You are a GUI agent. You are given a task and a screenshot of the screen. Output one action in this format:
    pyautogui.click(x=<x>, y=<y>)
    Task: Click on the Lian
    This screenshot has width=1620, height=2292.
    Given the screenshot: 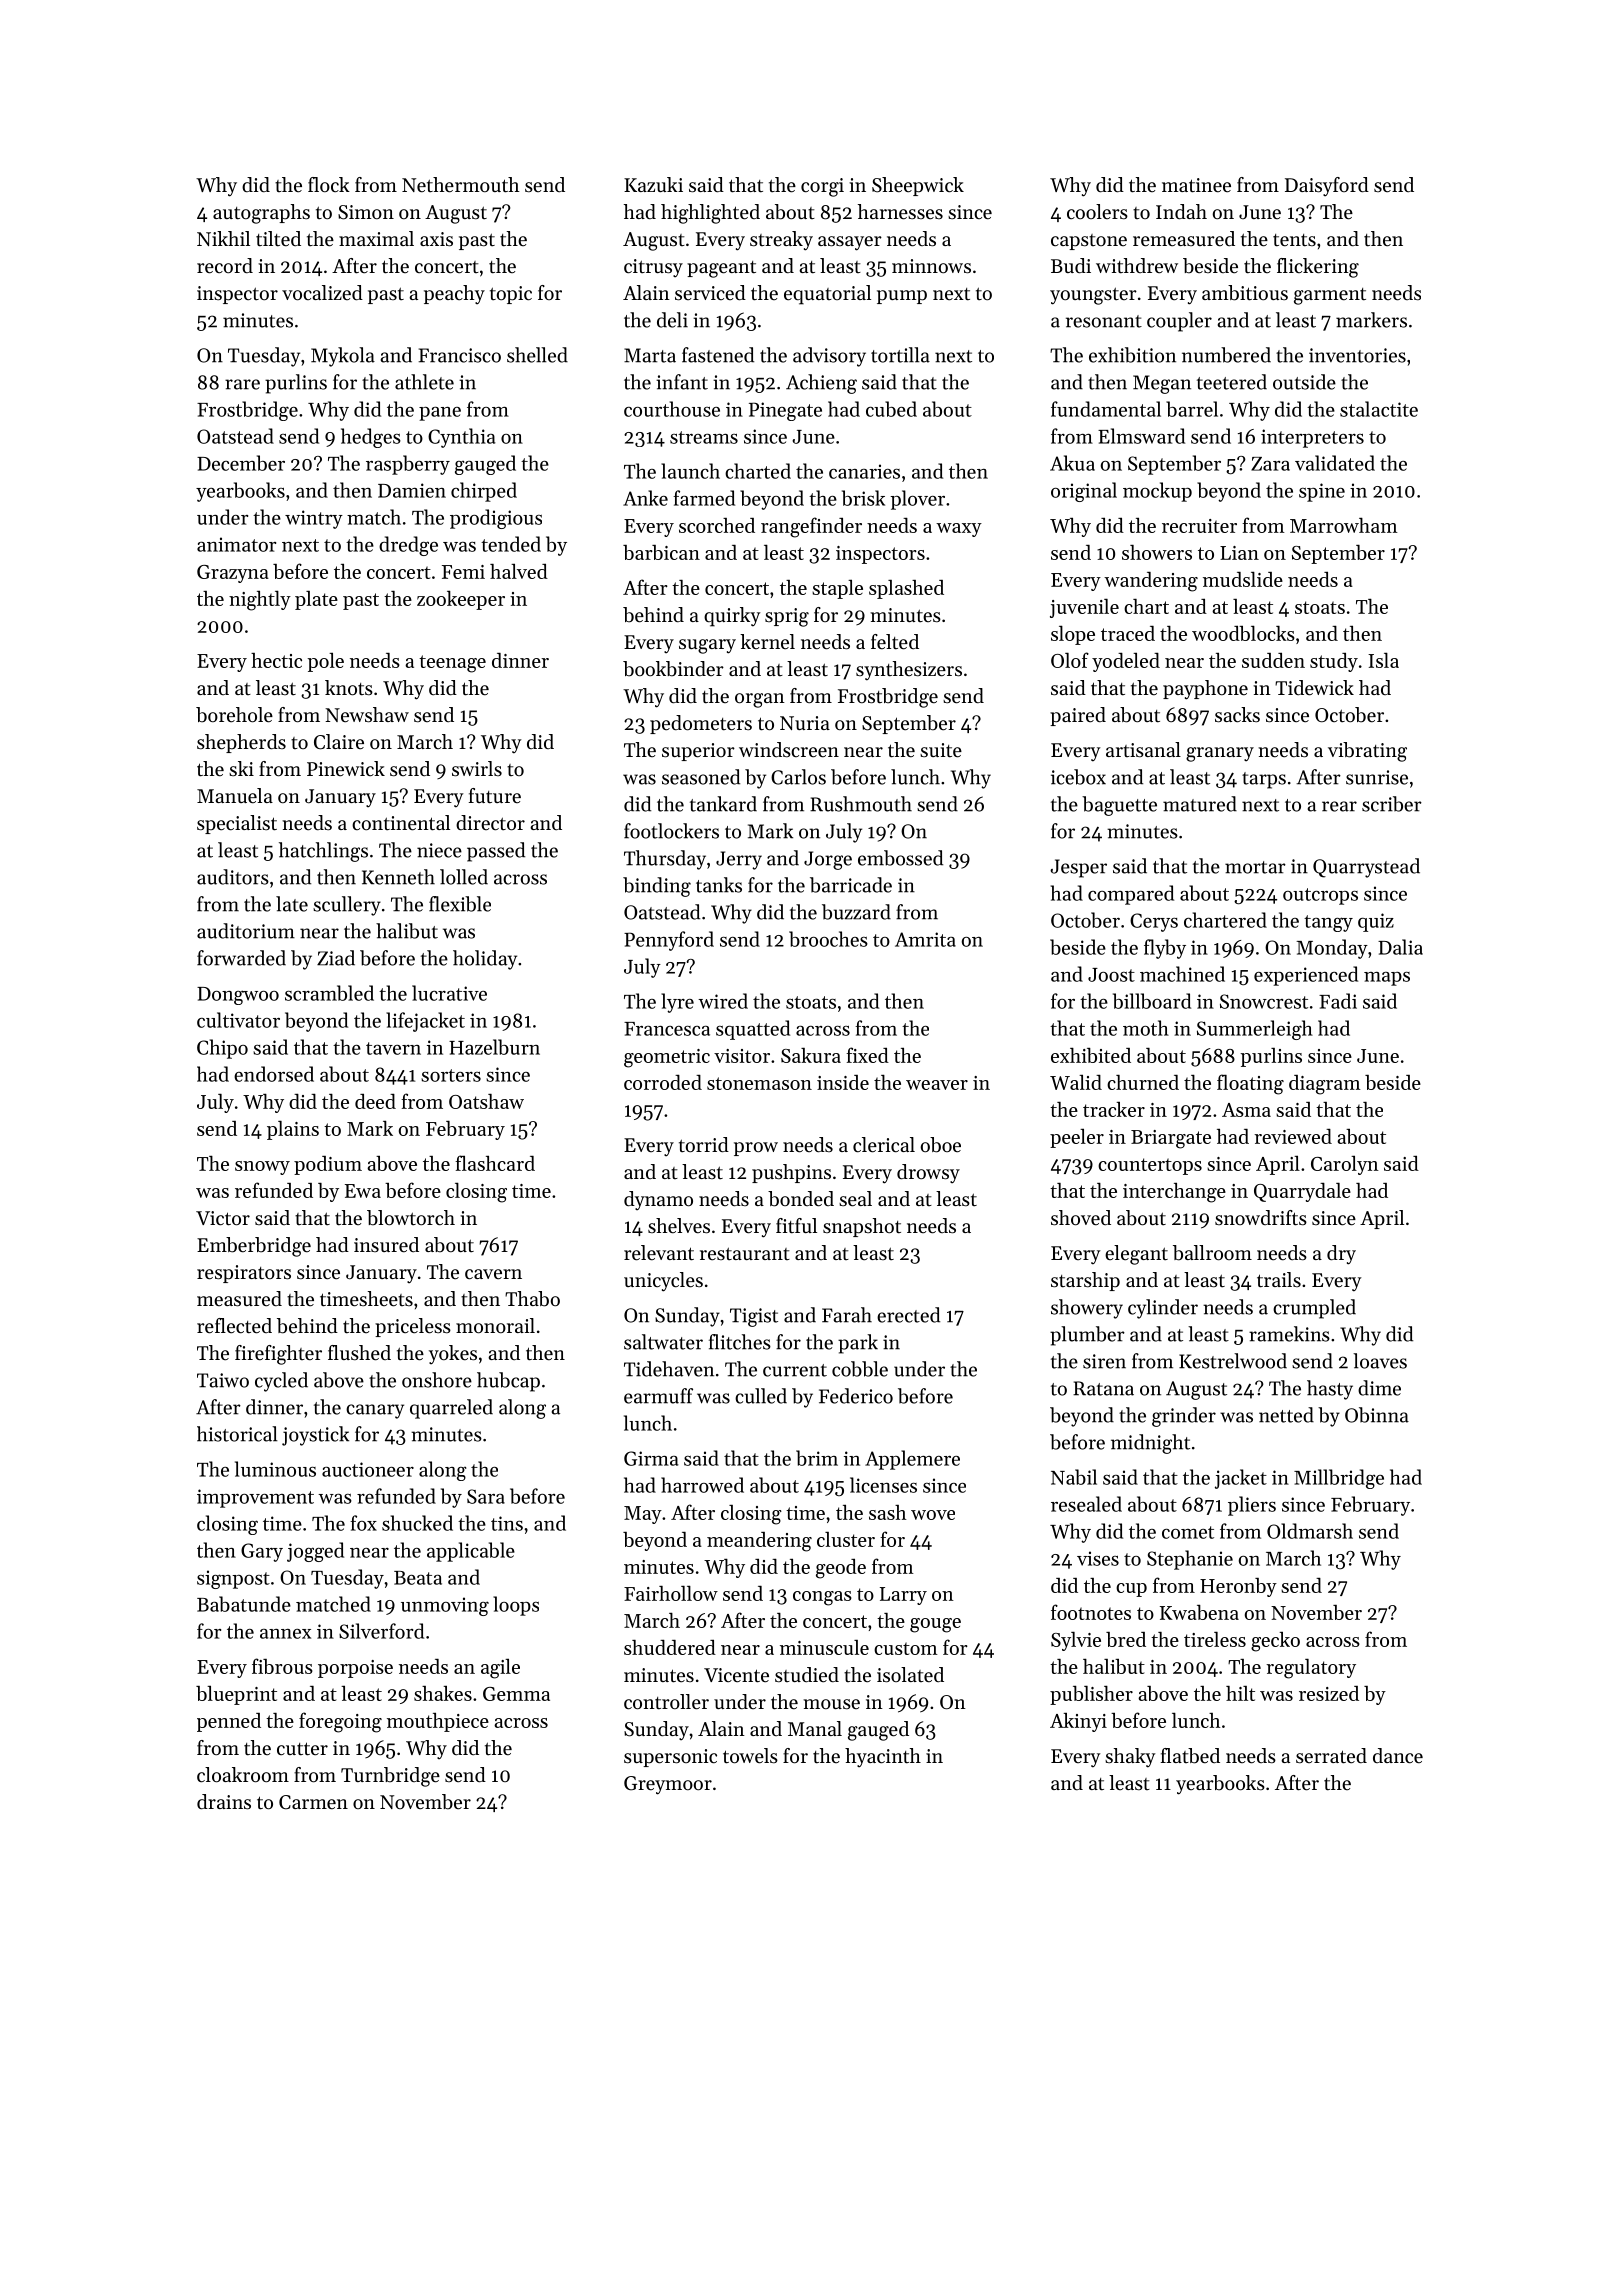 What is the action you would take?
    pyautogui.click(x=1239, y=553)
